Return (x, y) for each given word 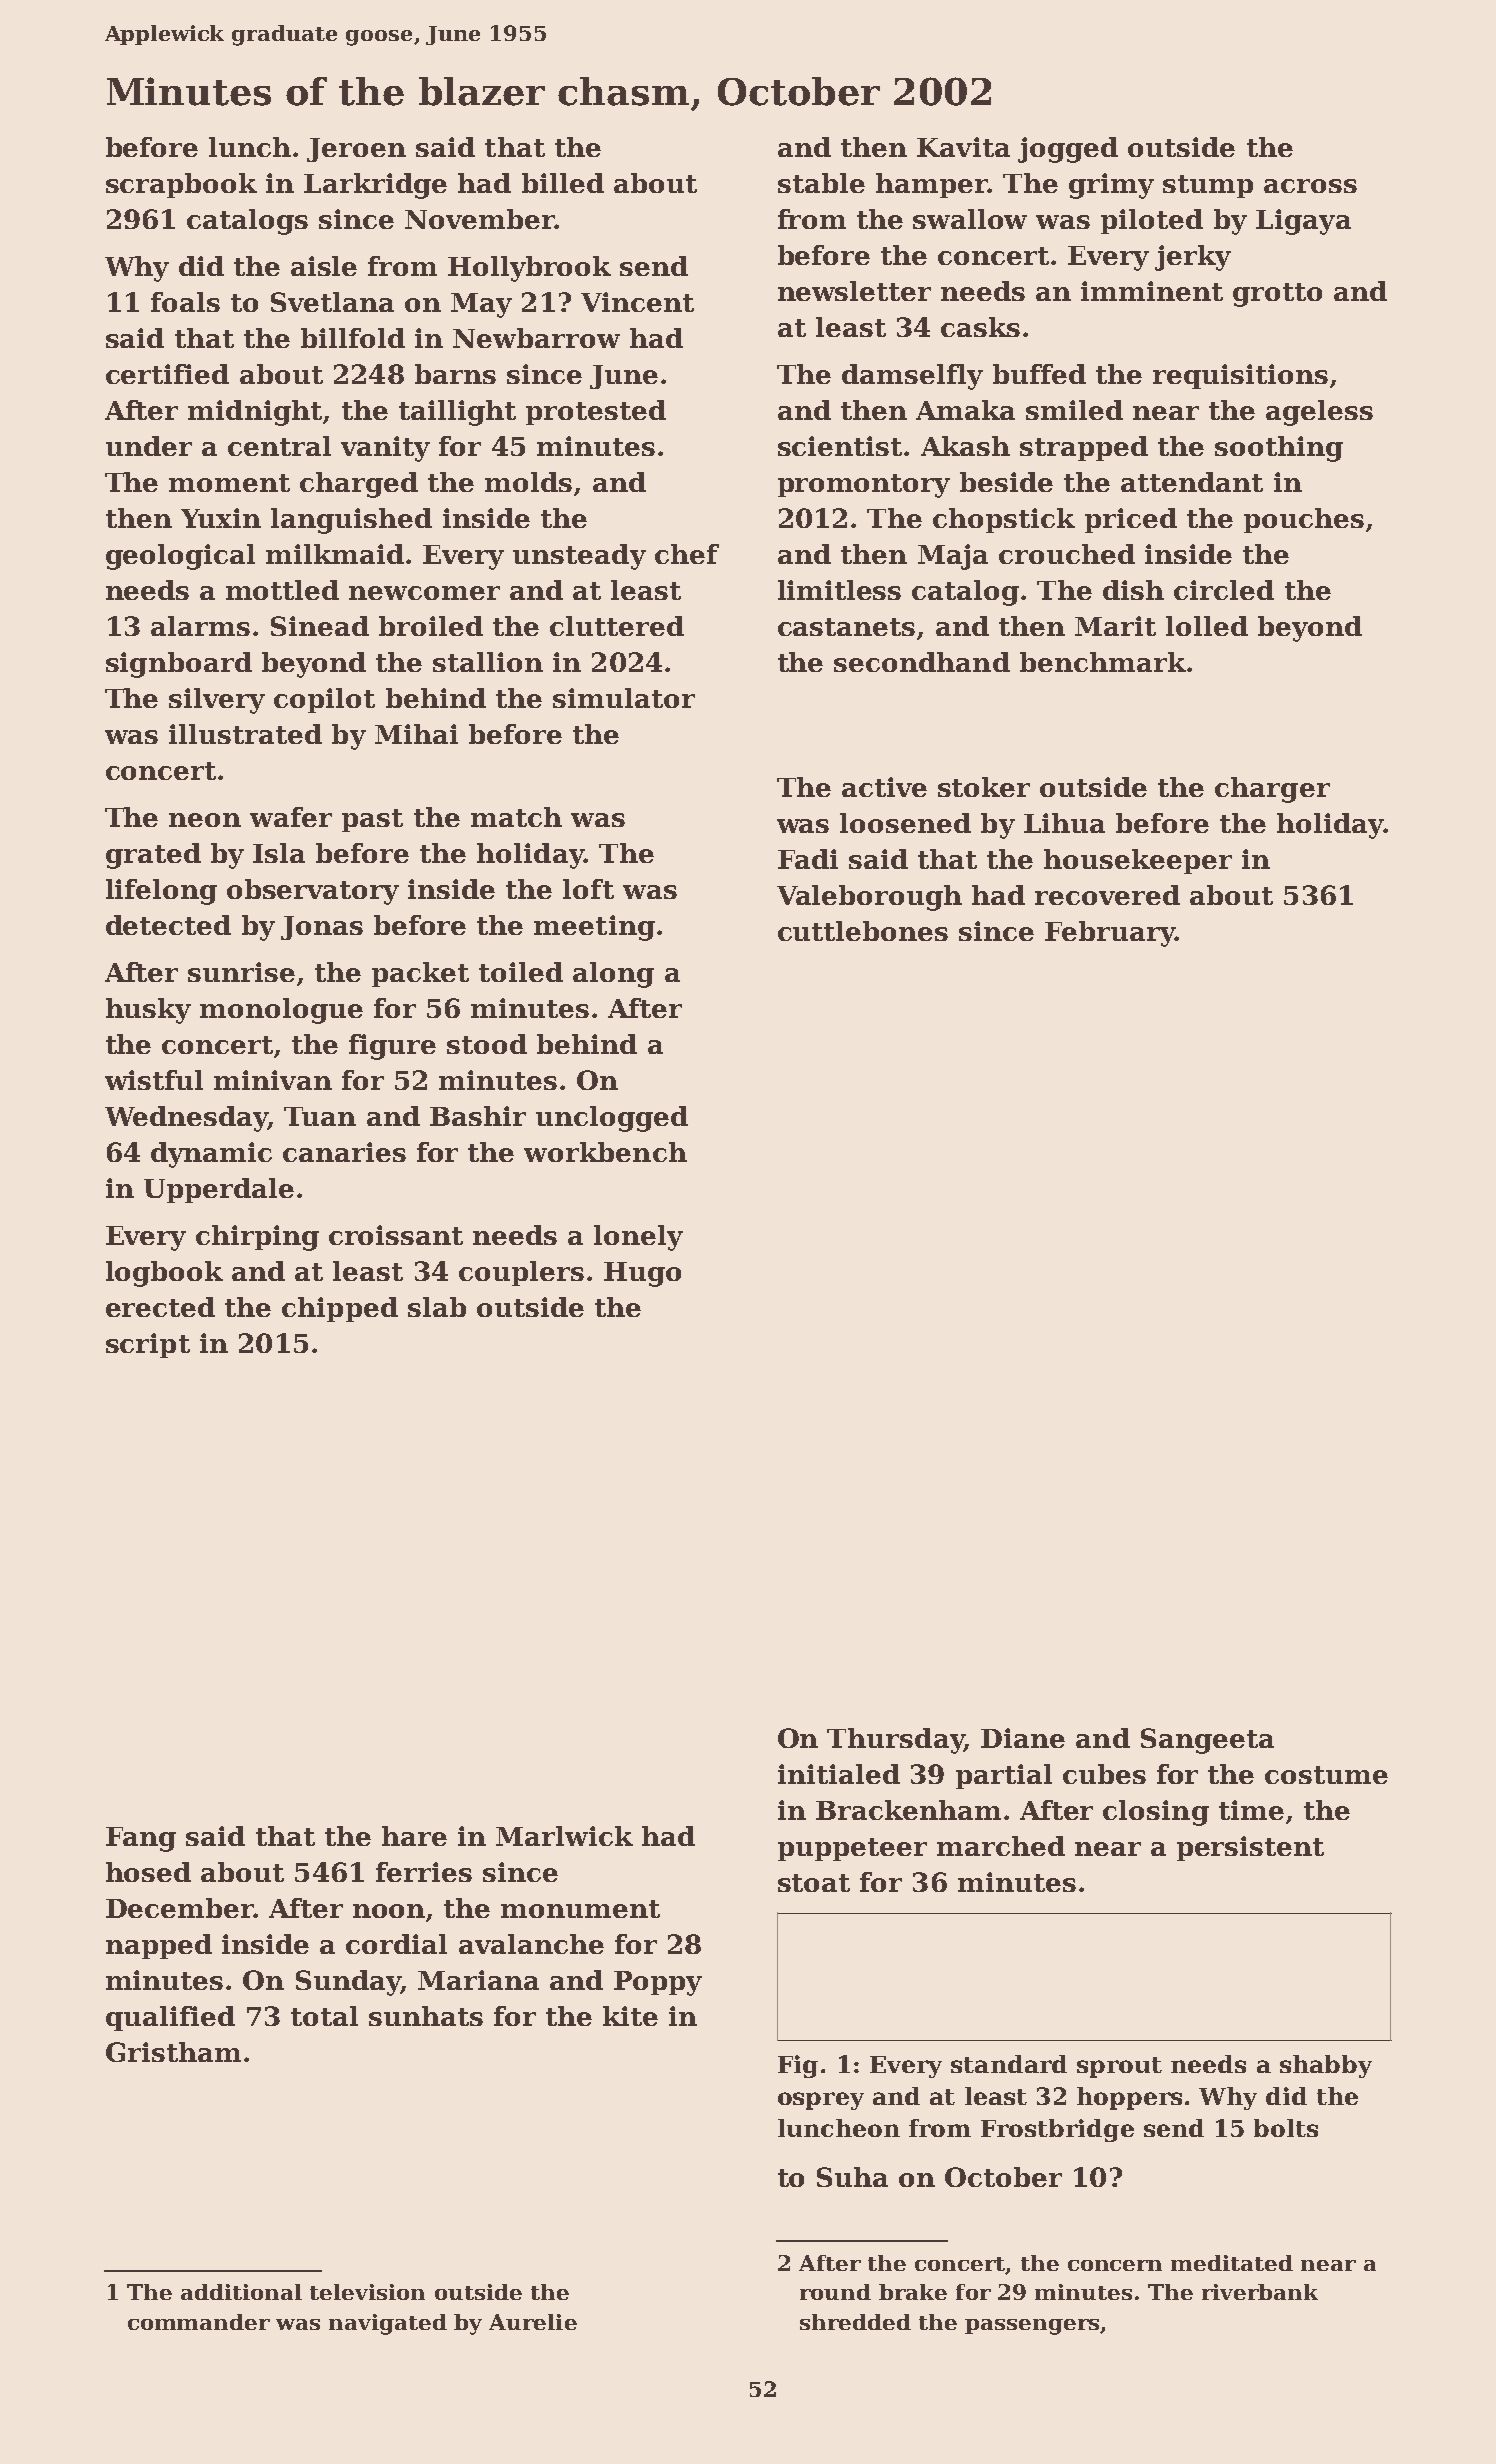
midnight (255, 413)
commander (199, 2322)
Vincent (637, 302)
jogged (1068, 150)
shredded (855, 2322)
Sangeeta (1207, 1741)
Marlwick (564, 1836)
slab (437, 1307)
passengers (1032, 2327)
